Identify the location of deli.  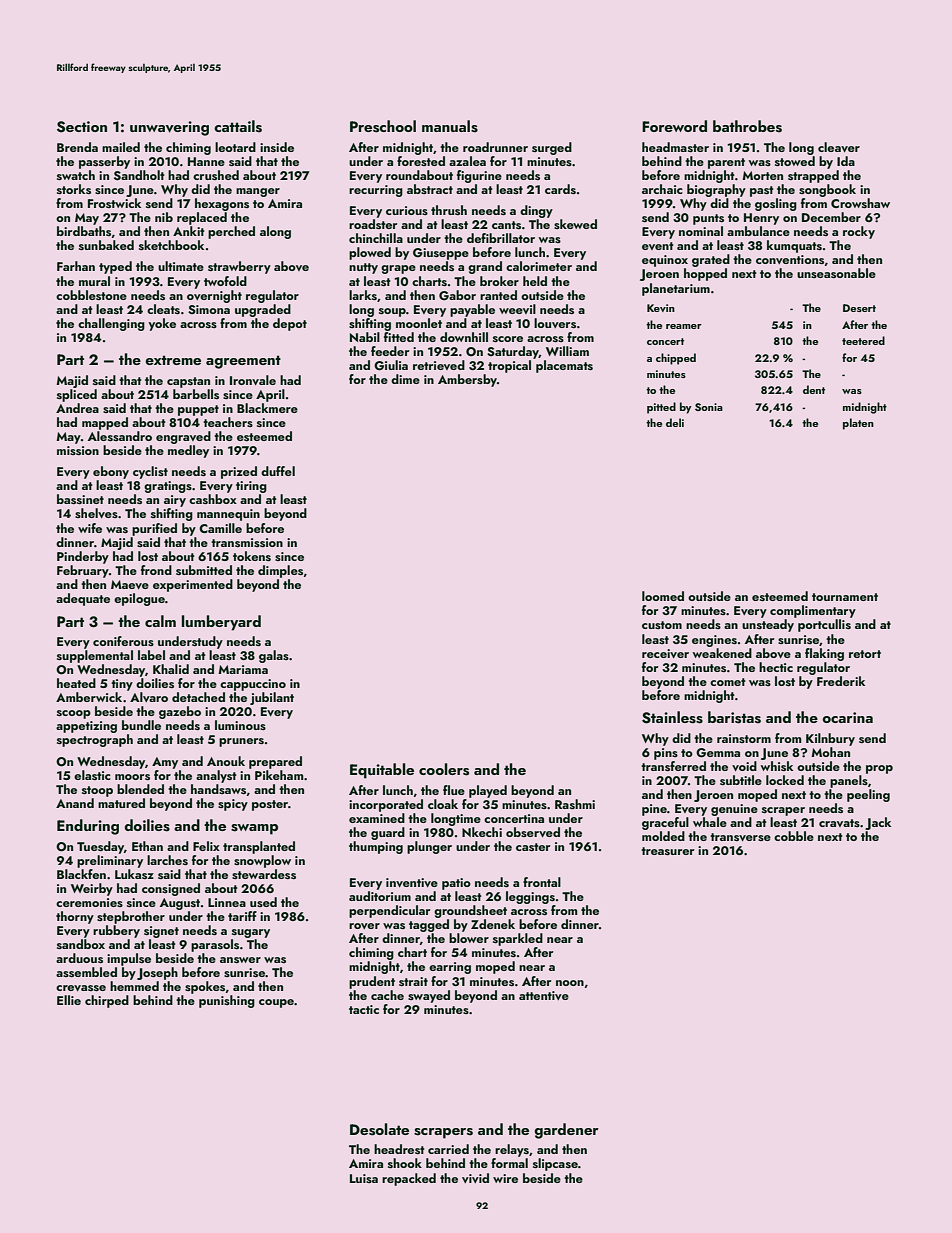
(675, 422).
